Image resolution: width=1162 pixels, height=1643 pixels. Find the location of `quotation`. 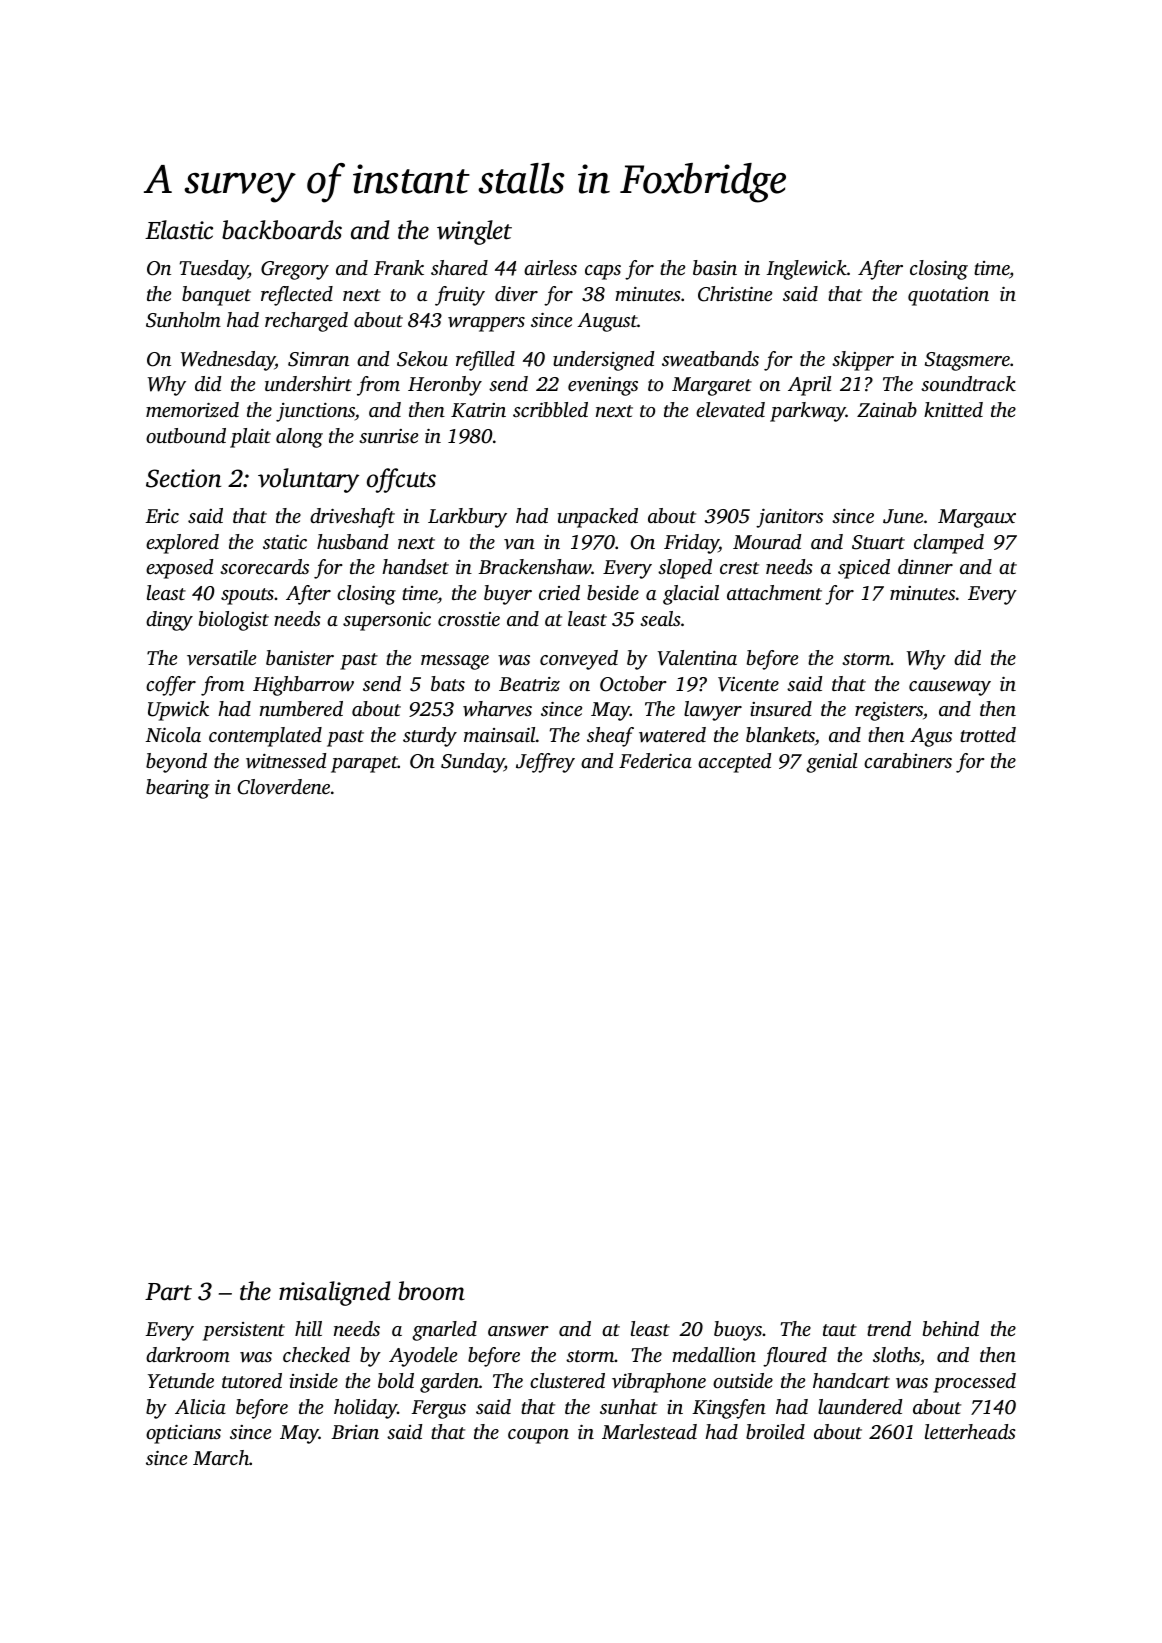

quotation is located at coordinates (948, 296).
